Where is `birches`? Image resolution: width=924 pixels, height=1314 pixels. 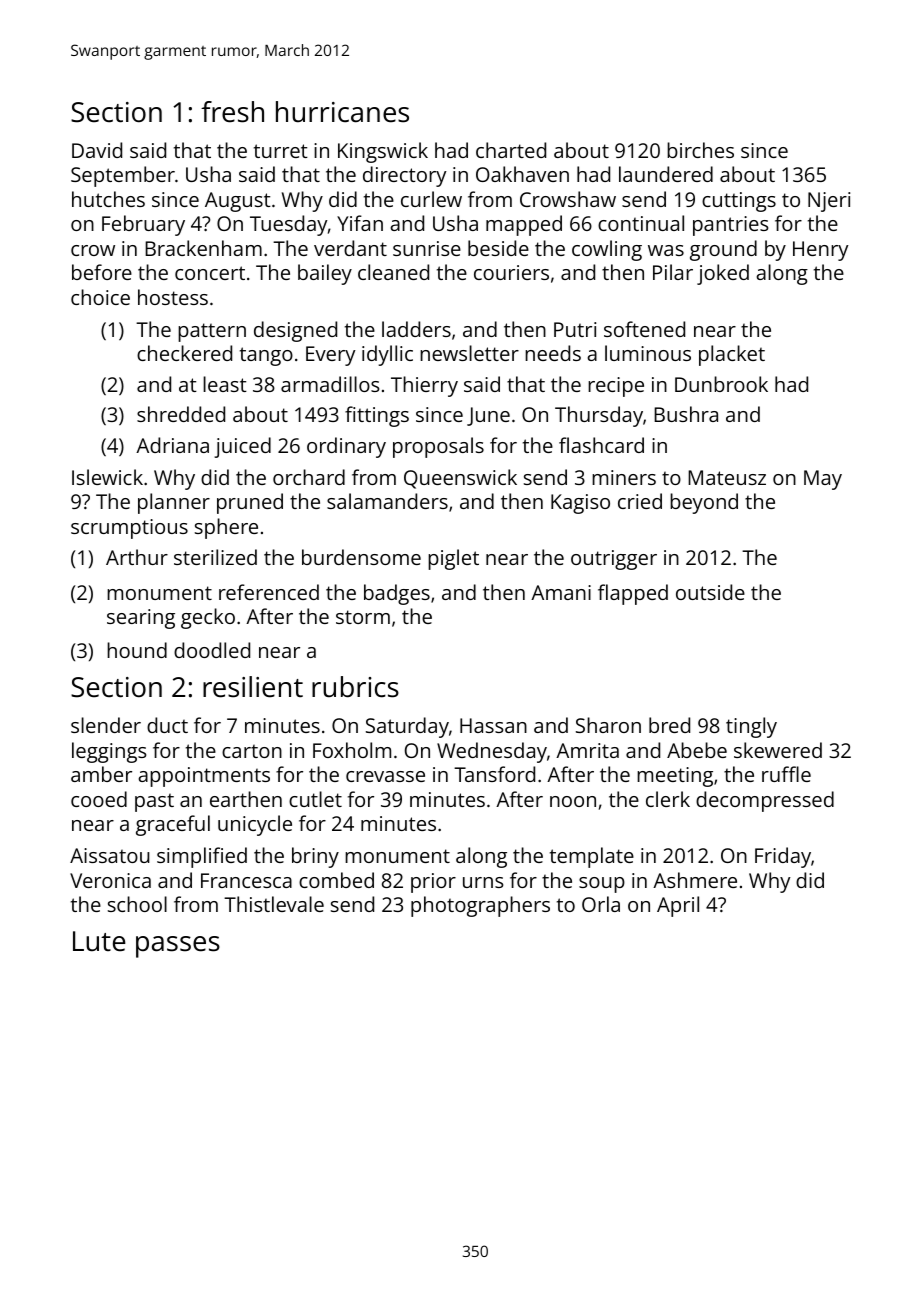 birches is located at coordinates (700, 150).
